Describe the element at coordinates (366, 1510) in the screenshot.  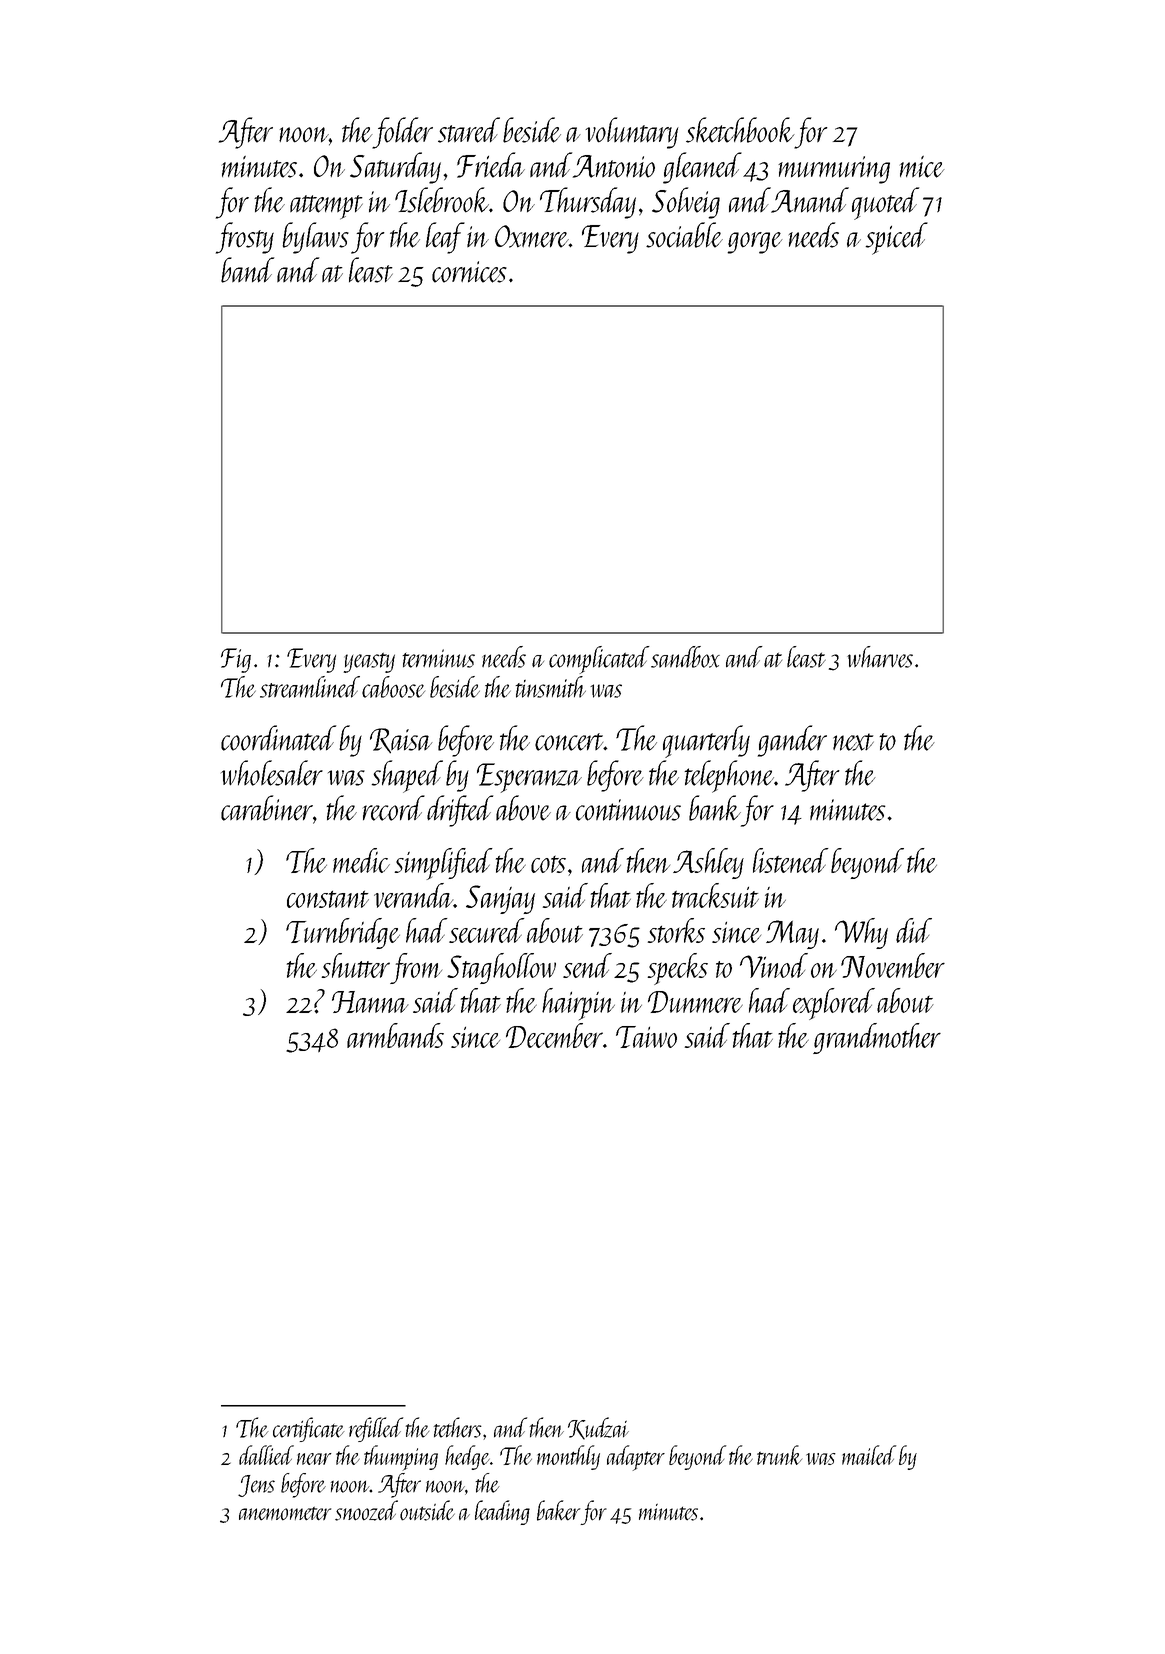
I see `snoozed` at that location.
